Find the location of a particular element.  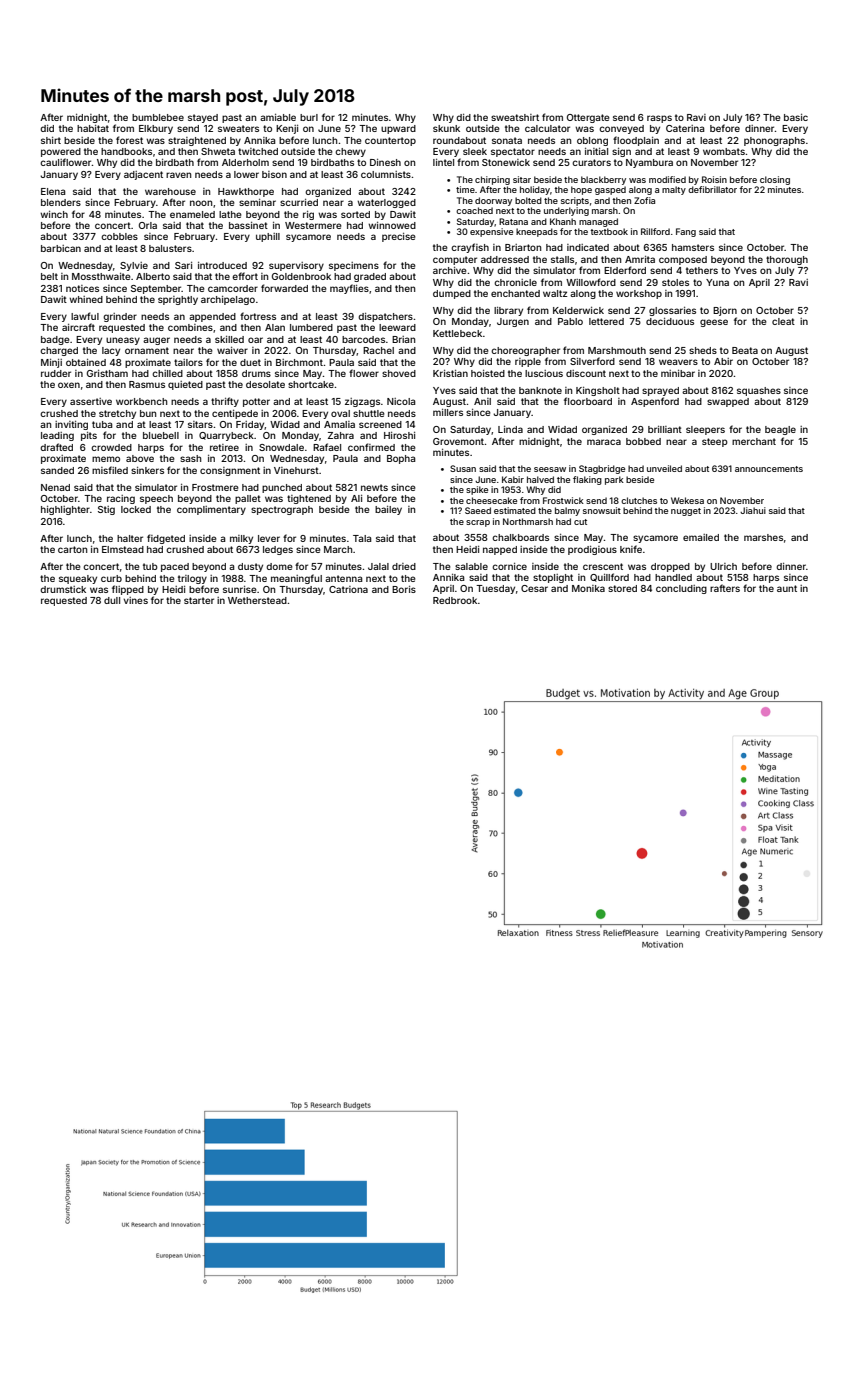

thorough is located at coordinates (787, 260).
